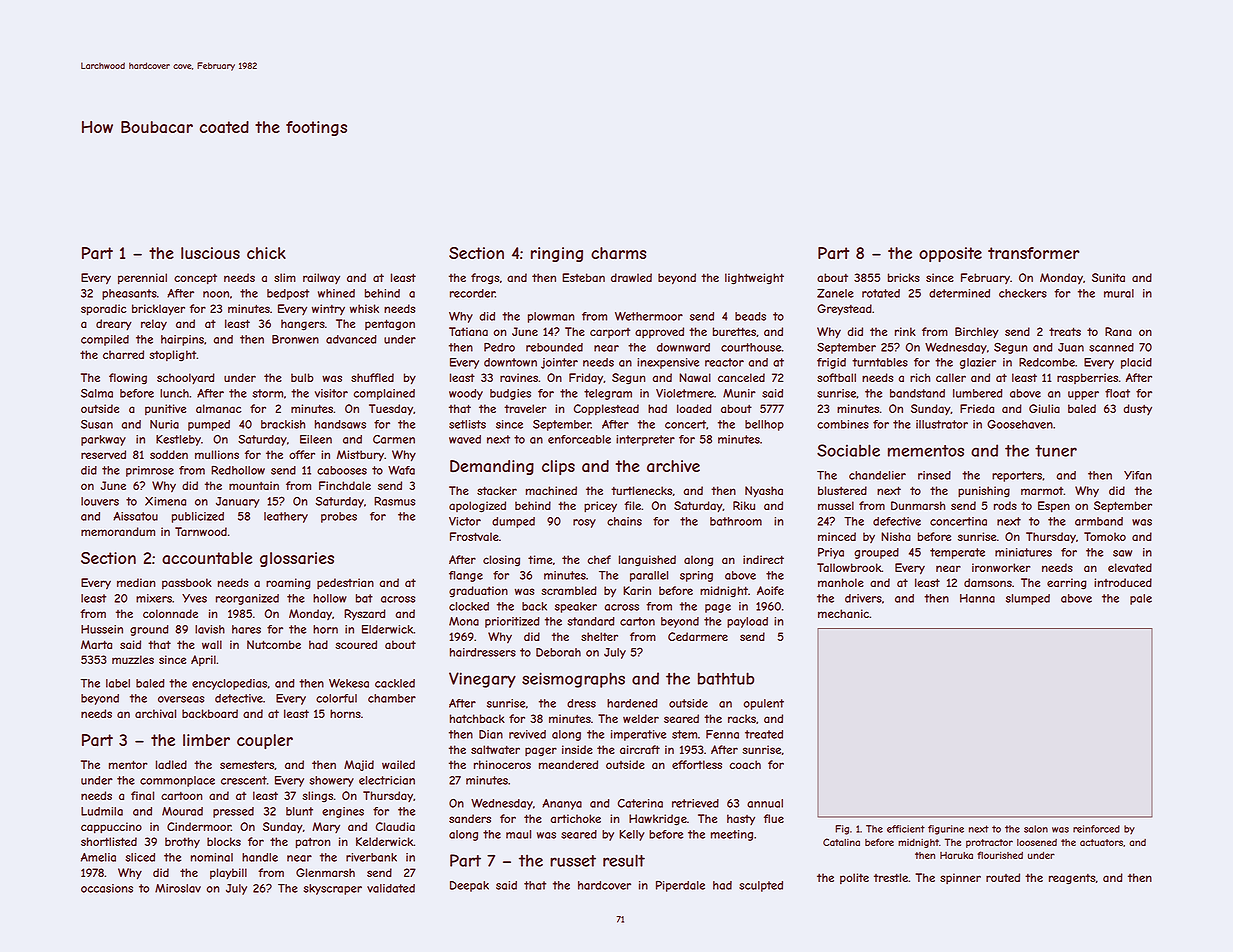 The height and width of the screenshot is (952, 1233). I want to click on plowman, so click(551, 317).
